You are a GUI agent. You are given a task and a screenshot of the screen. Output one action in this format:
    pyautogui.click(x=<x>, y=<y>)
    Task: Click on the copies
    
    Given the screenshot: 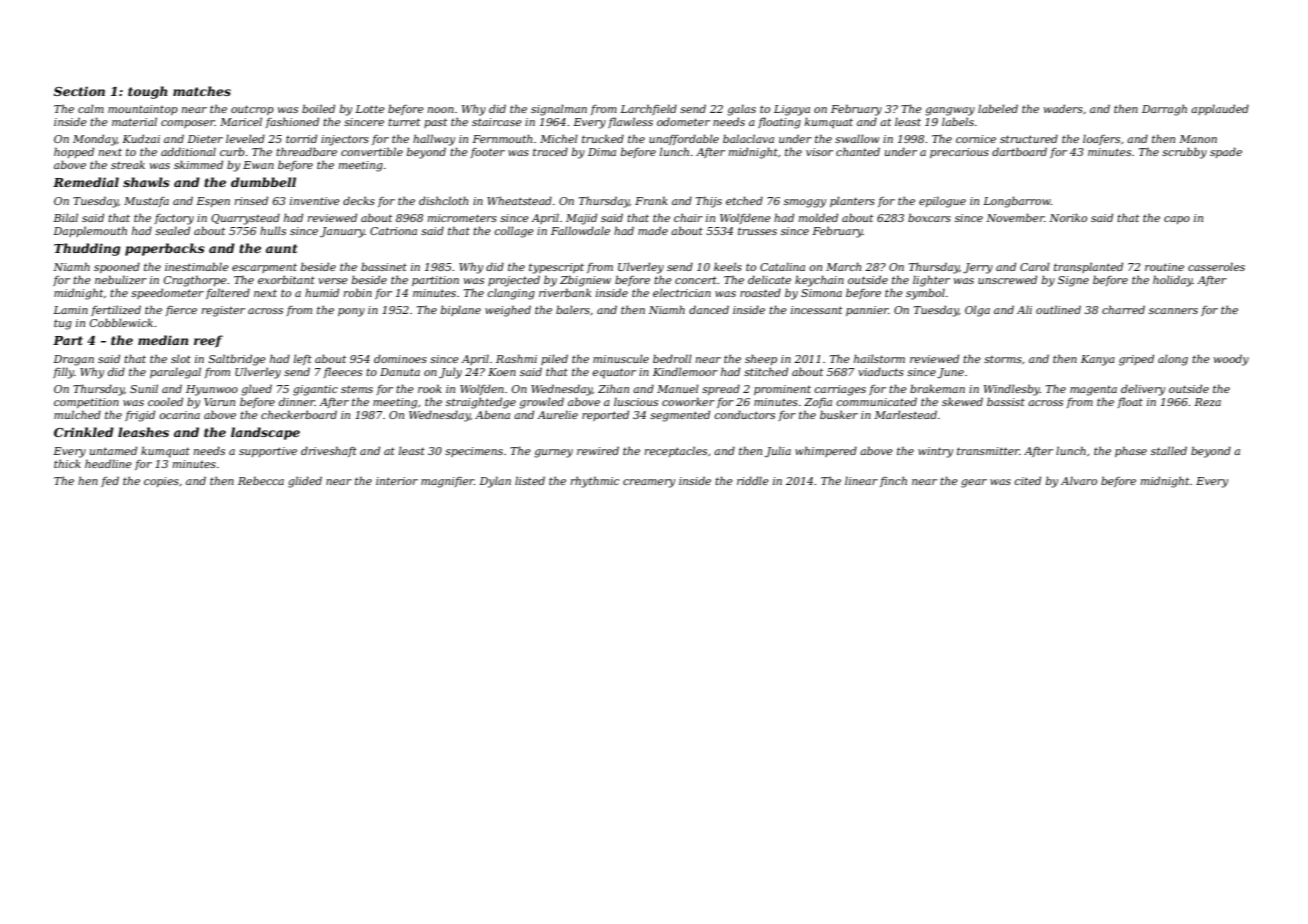 What is the action you would take?
    pyautogui.click(x=161, y=482)
